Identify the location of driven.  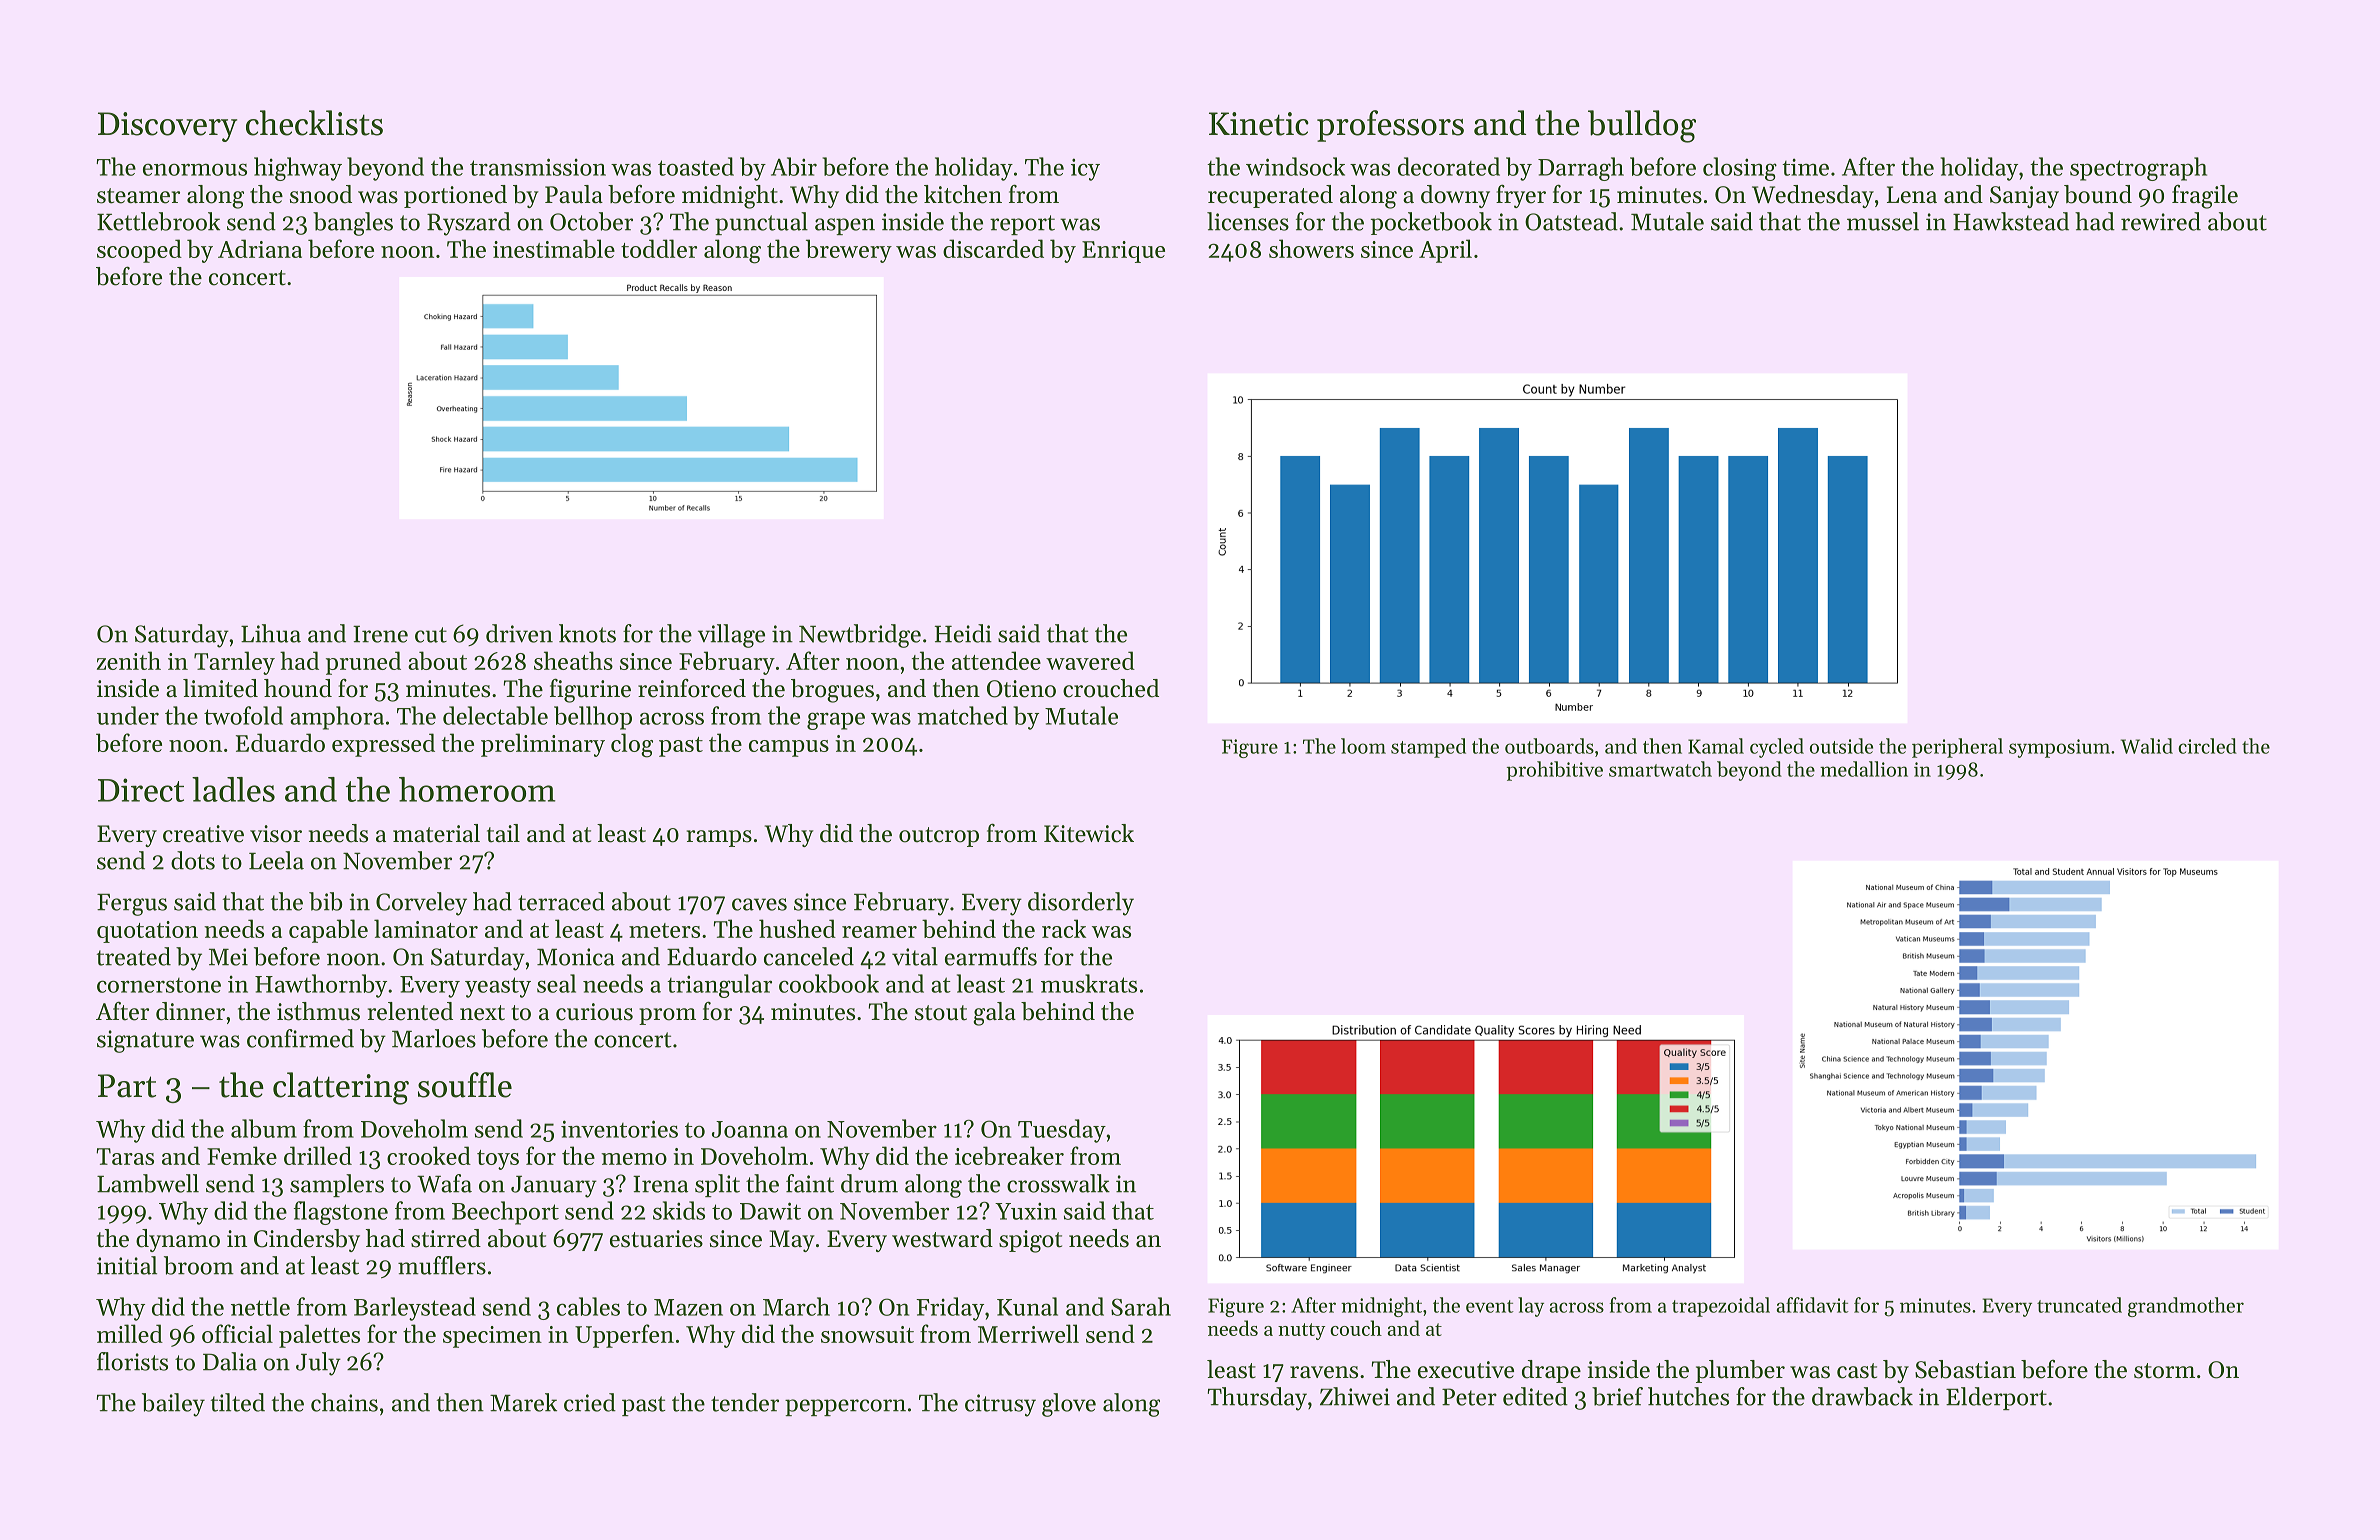
(519, 633).
